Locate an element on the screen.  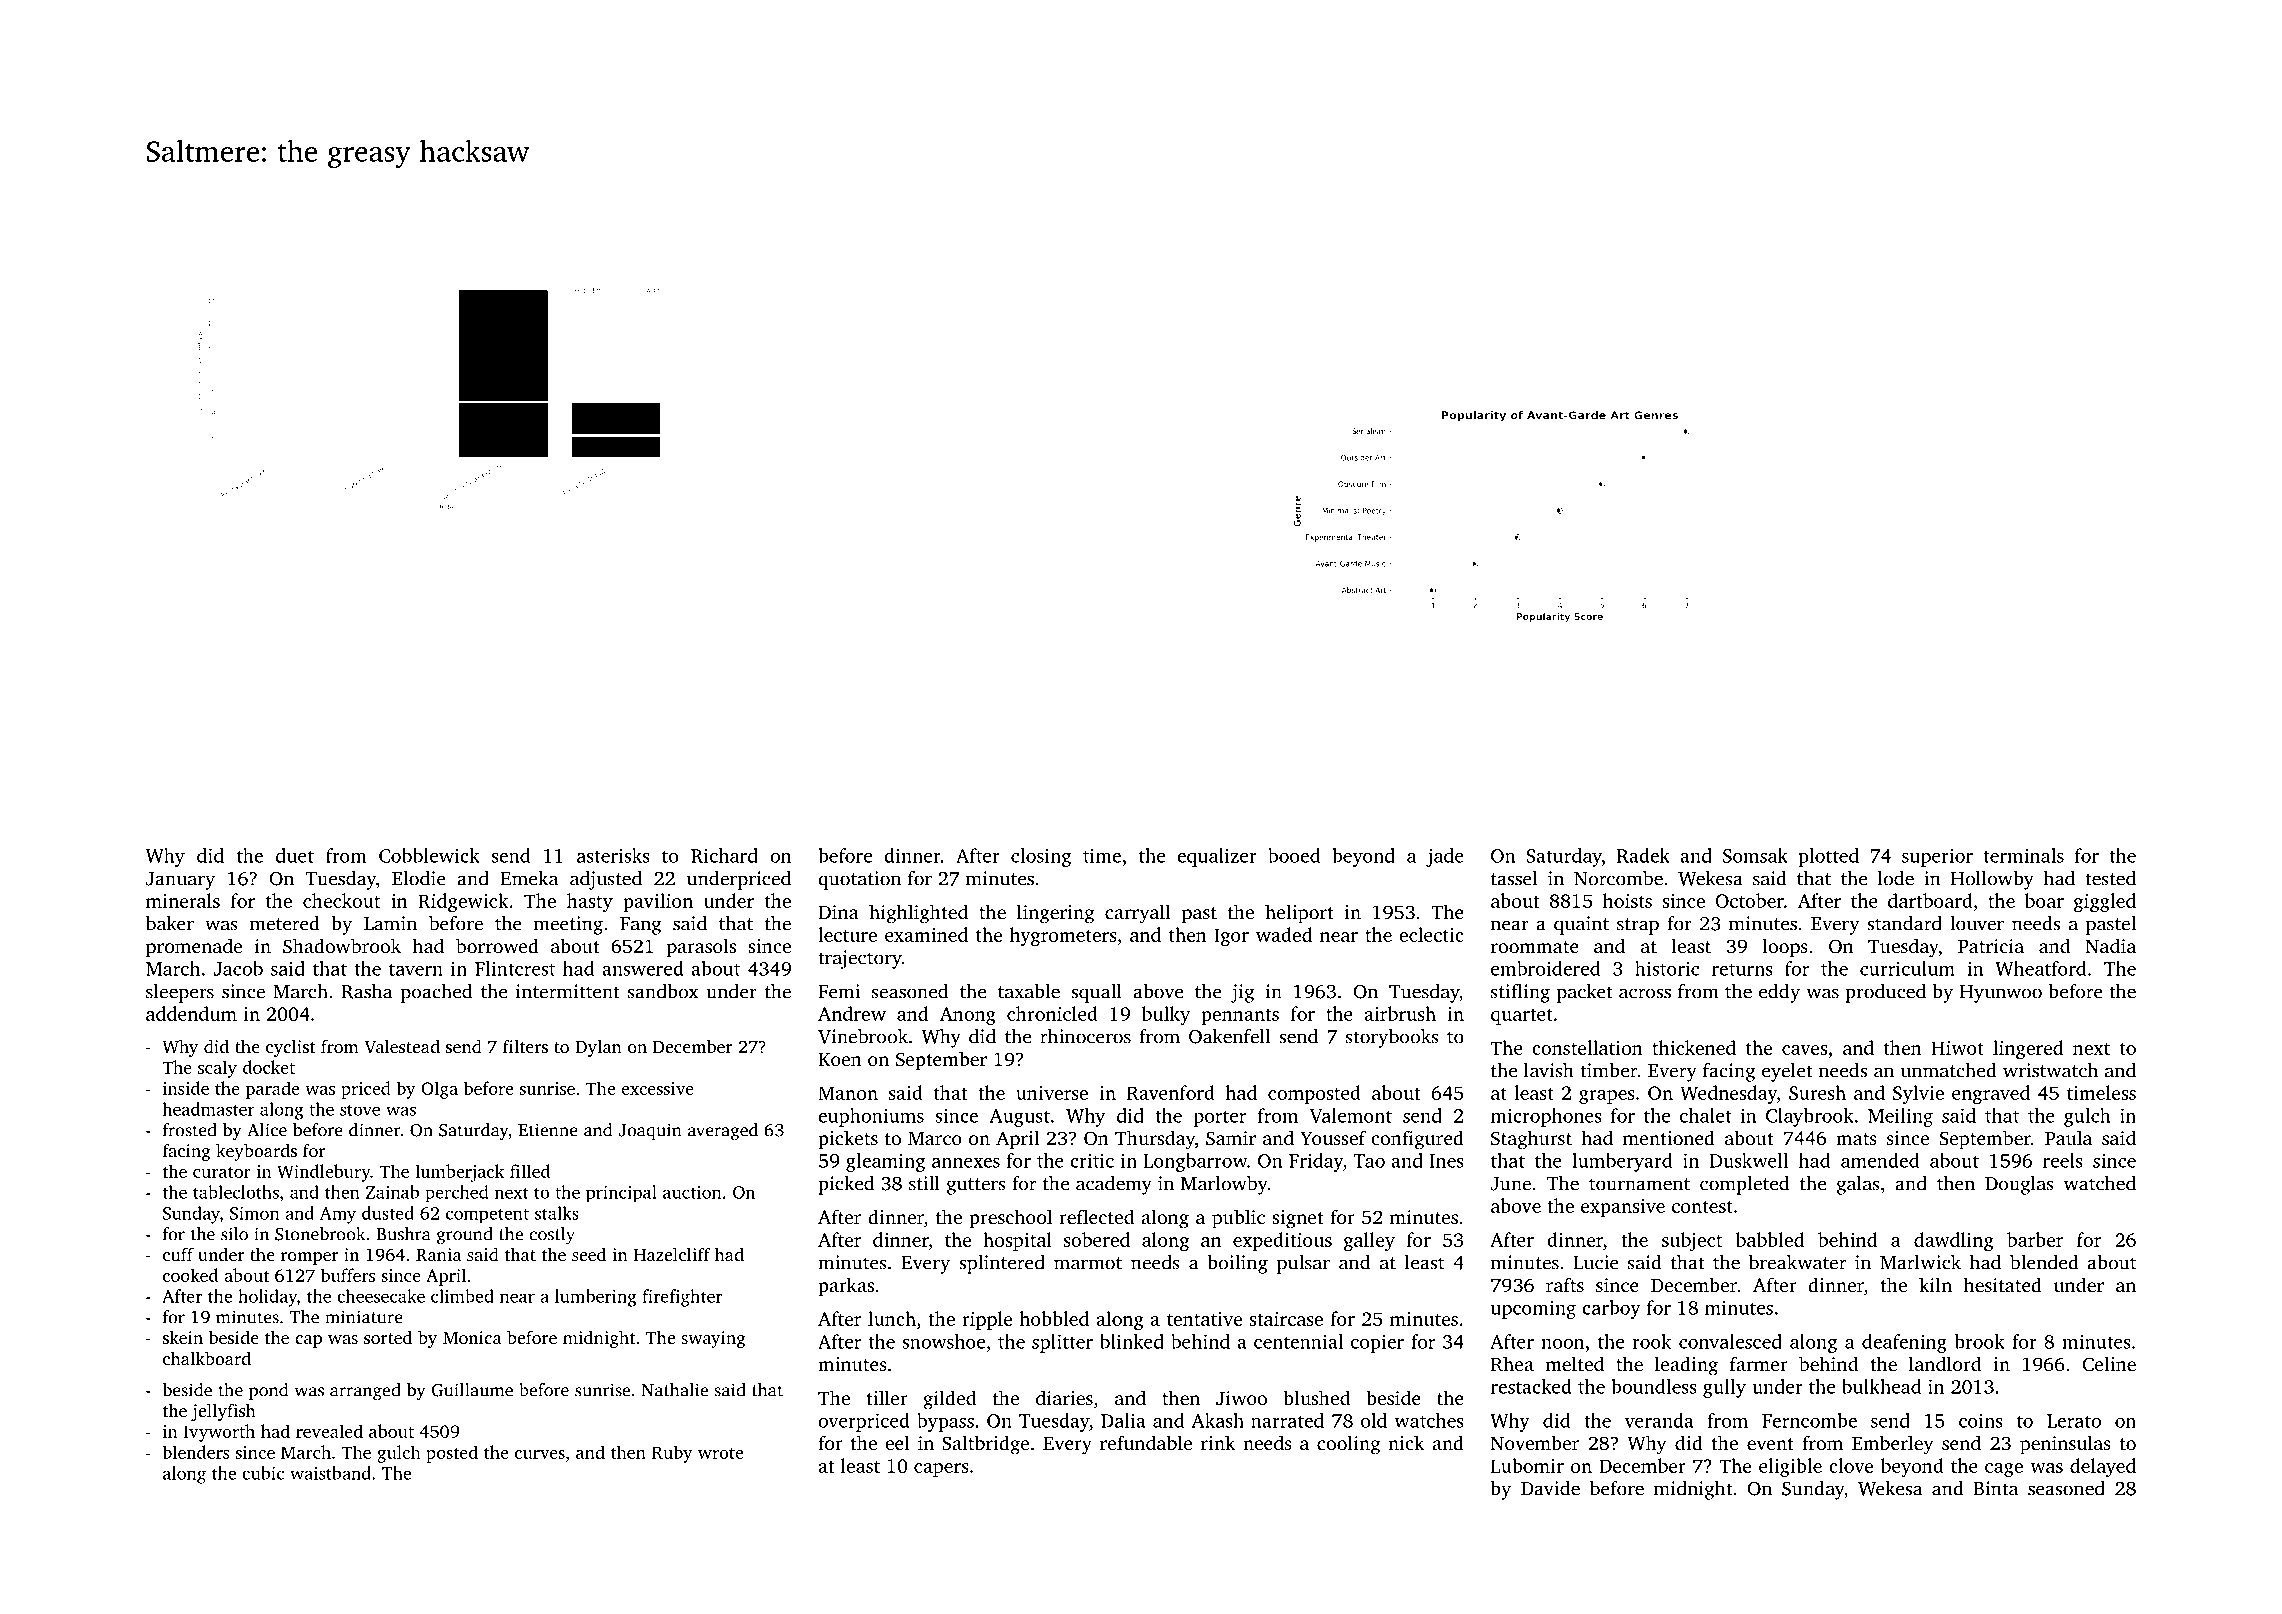
watched is located at coordinates (2100, 1183).
